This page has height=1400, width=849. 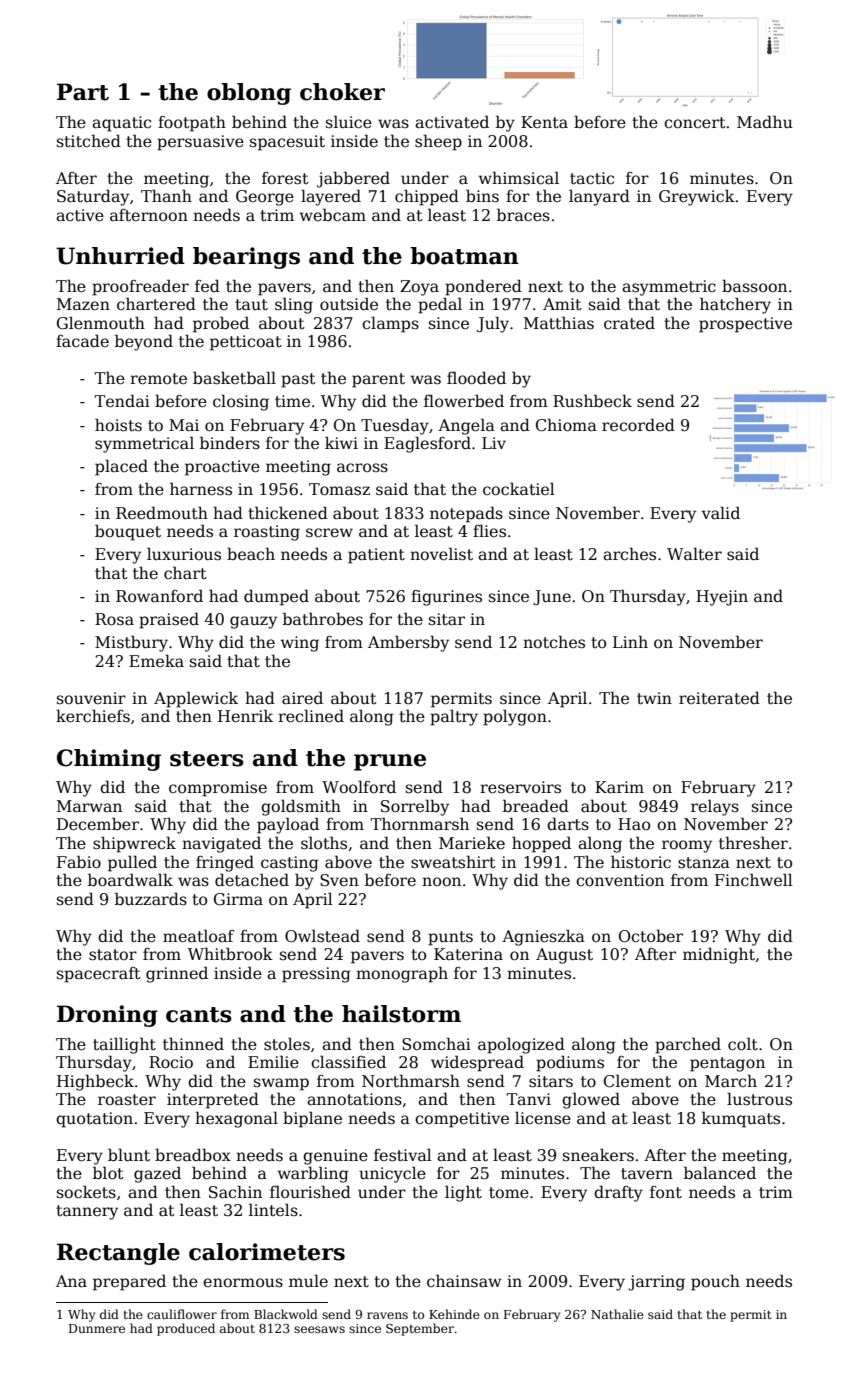 I want to click on asymmetric, so click(x=669, y=288).
